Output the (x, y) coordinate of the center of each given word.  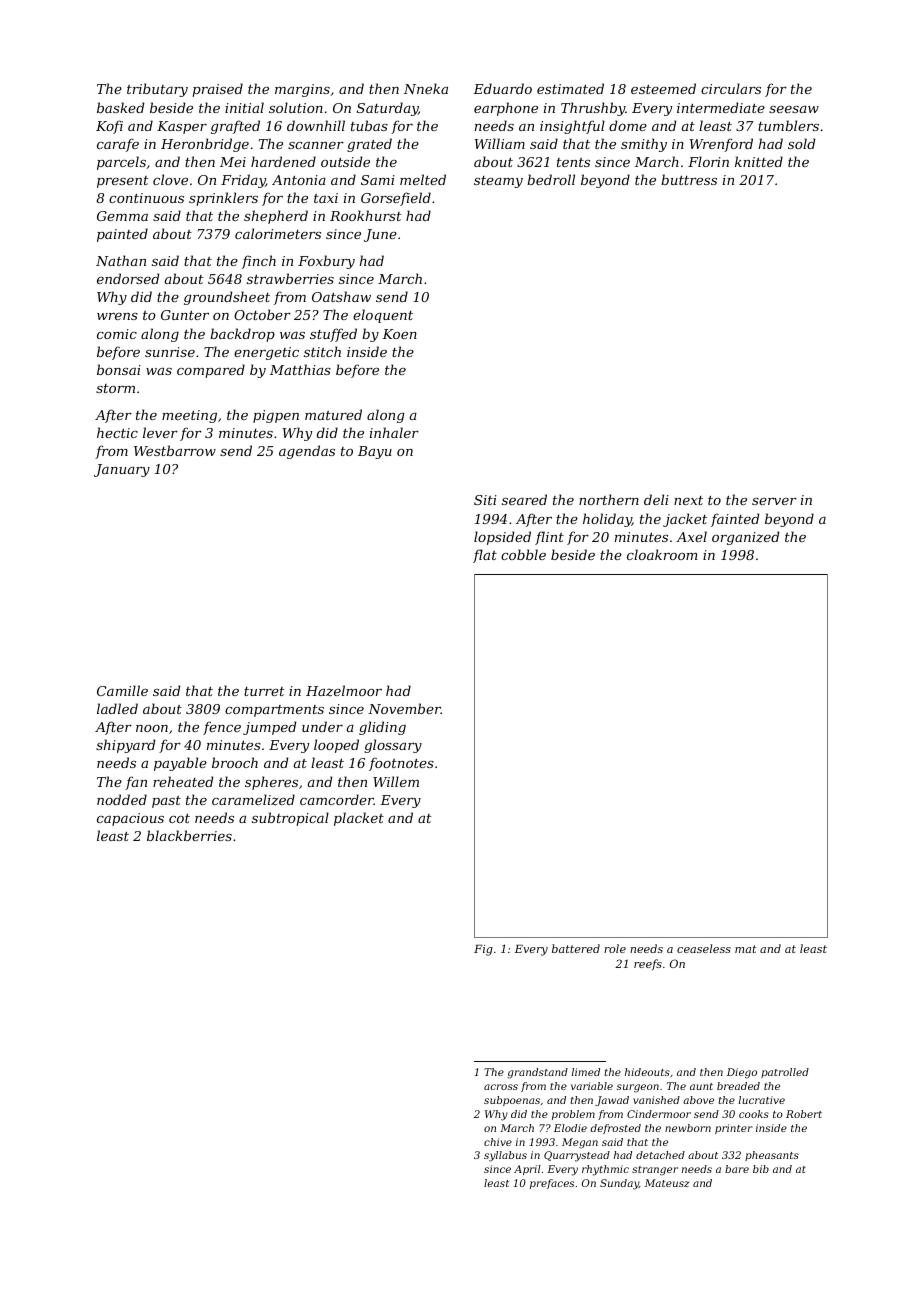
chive (498, 1142)
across (501, 1087)
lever (160, 432)
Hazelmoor (344, 691)
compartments (274, 711)
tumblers (788, 125)
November (404, 708)
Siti (485, 500)
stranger (655, 1171)
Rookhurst (366, 215)
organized (745, 538)
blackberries (189, 835)
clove (170, 179)
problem (573, 1115)
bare (737, 1169)
